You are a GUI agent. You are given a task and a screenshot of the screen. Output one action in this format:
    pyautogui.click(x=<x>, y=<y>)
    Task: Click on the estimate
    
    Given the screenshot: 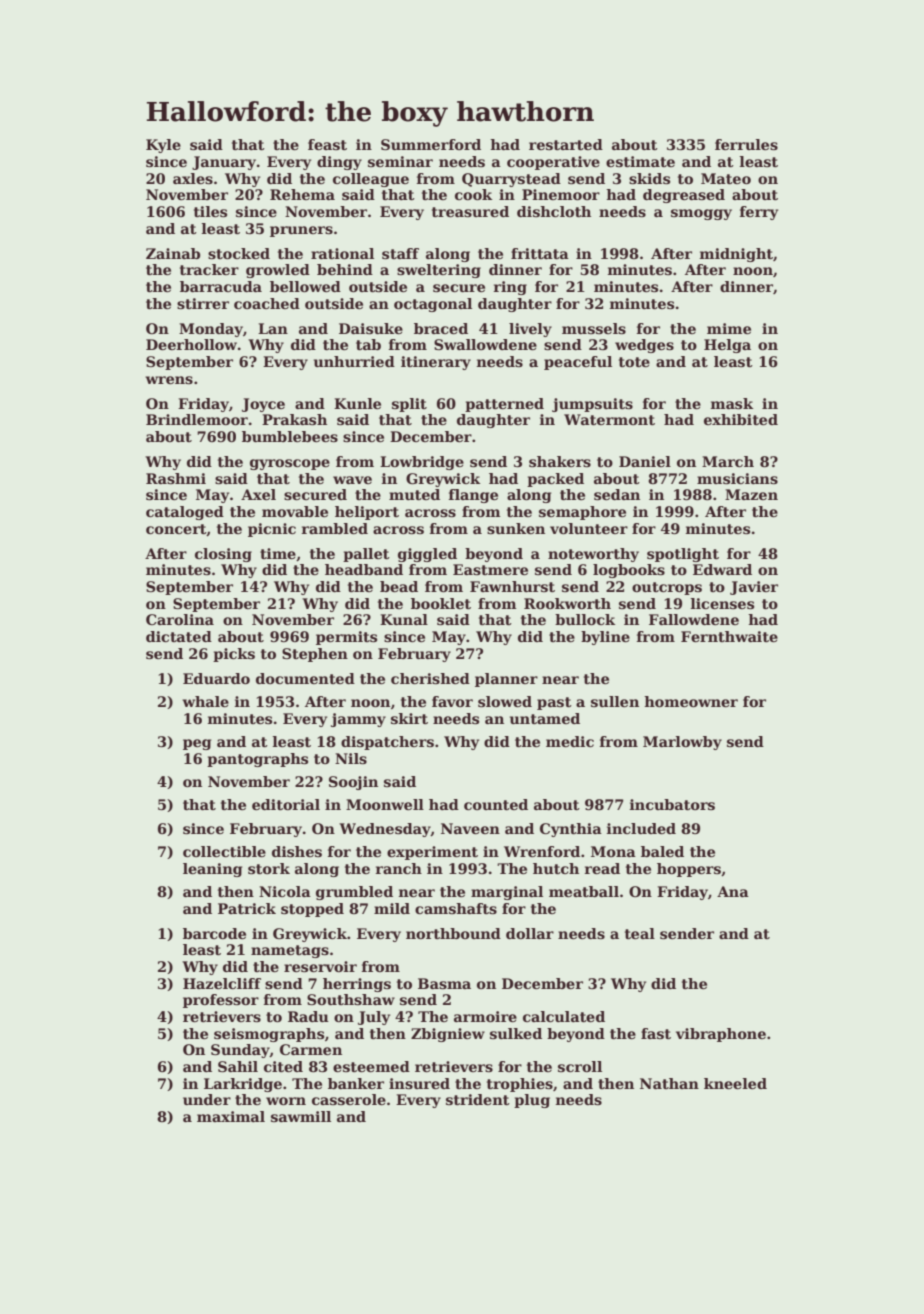 What is the action you would take?
    pyautogui.click(x=640, y=161)
